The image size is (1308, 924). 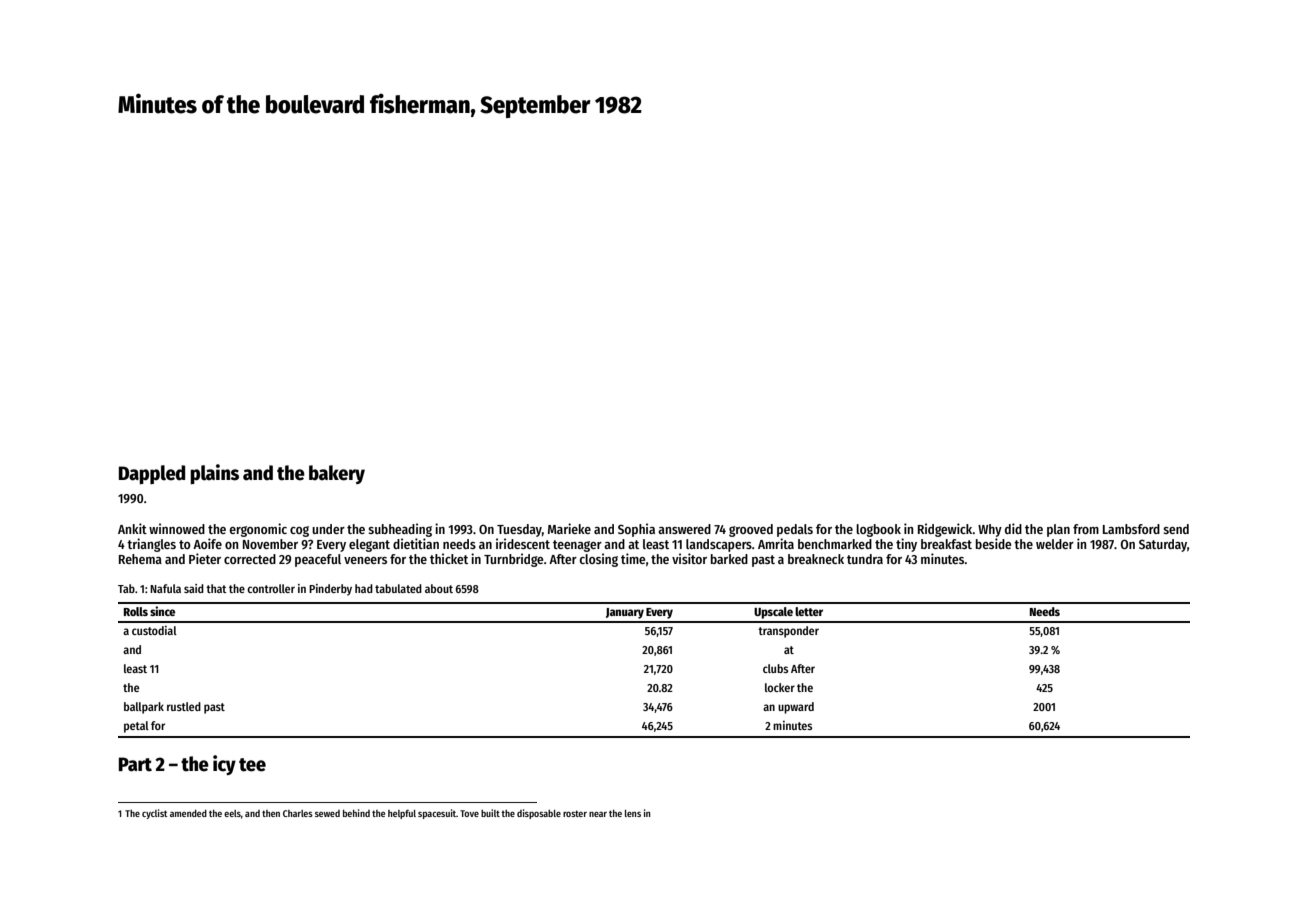 What do you see at coordinates (144, 708) in the screenshot?
I see `ballpark` at bounding box center [144, 708].
